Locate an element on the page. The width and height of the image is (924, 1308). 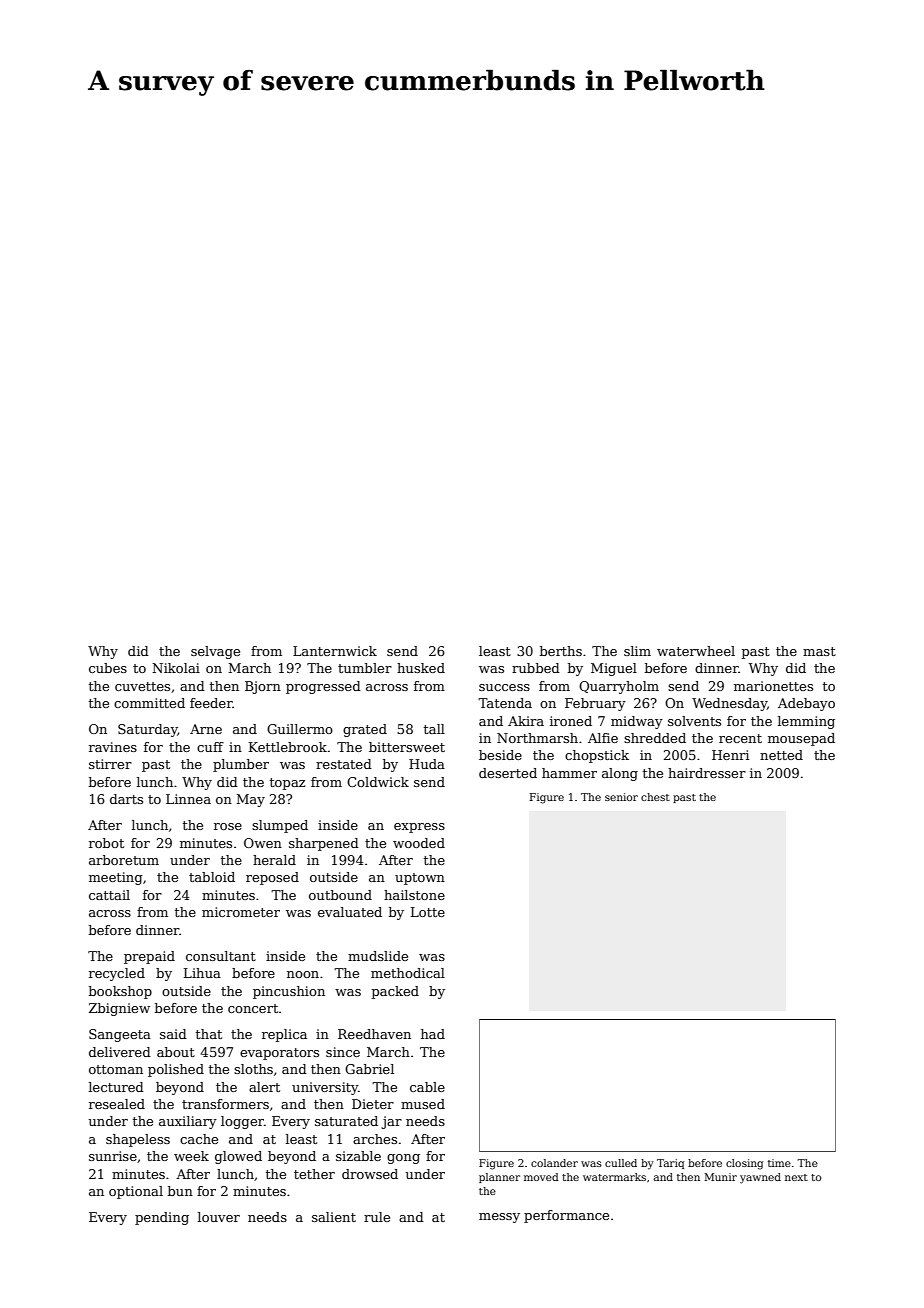
ironed is located at coordinates (571, 721).
